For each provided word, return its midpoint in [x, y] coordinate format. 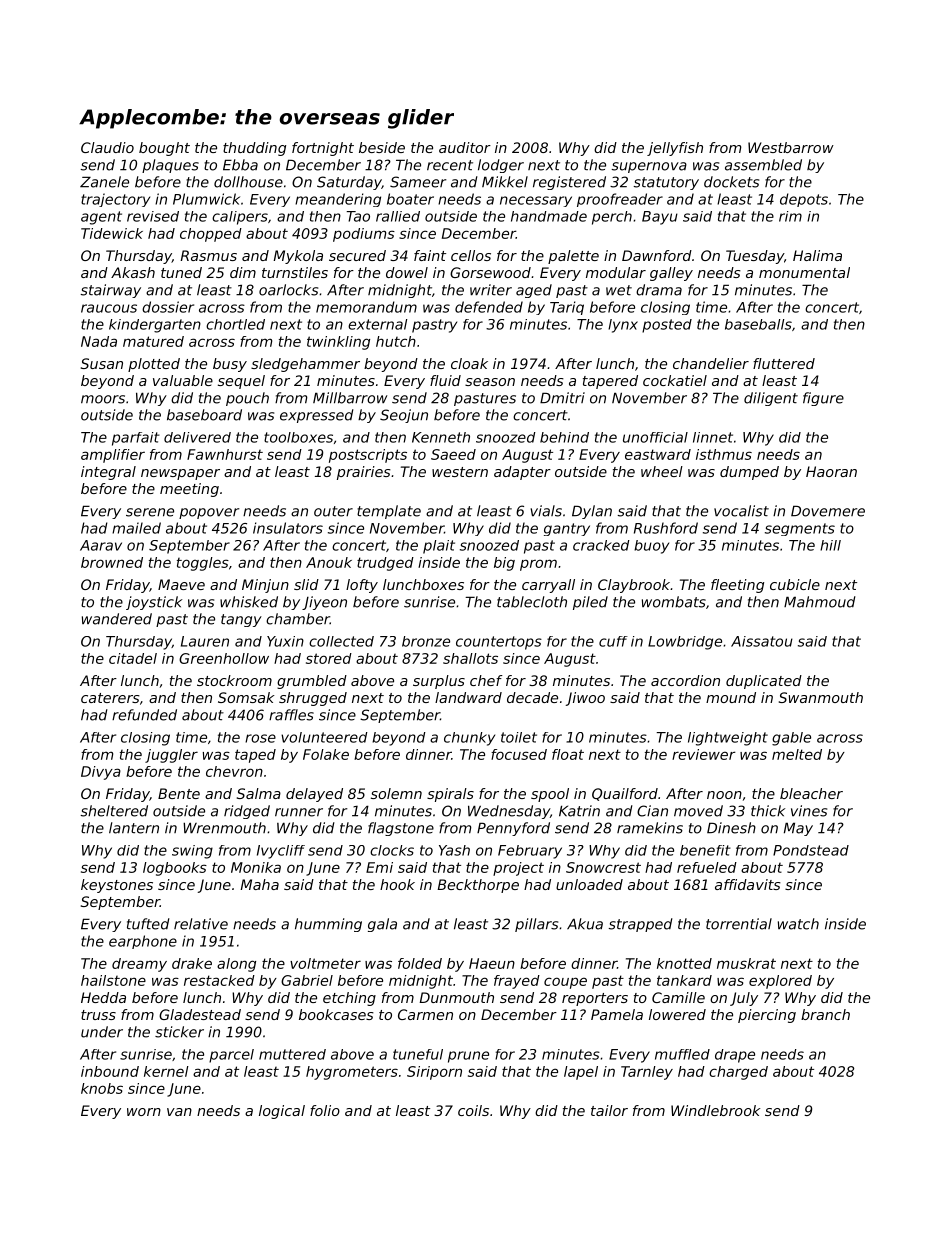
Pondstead [811, 850]
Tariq [567, 308]
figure [823, 399]
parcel [231, 1056]
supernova [649, 167]
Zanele [104, 182]
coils [473, 1110]
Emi [379, 867]
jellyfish [675, 149]
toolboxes [298, 437]
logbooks [175, 869]
